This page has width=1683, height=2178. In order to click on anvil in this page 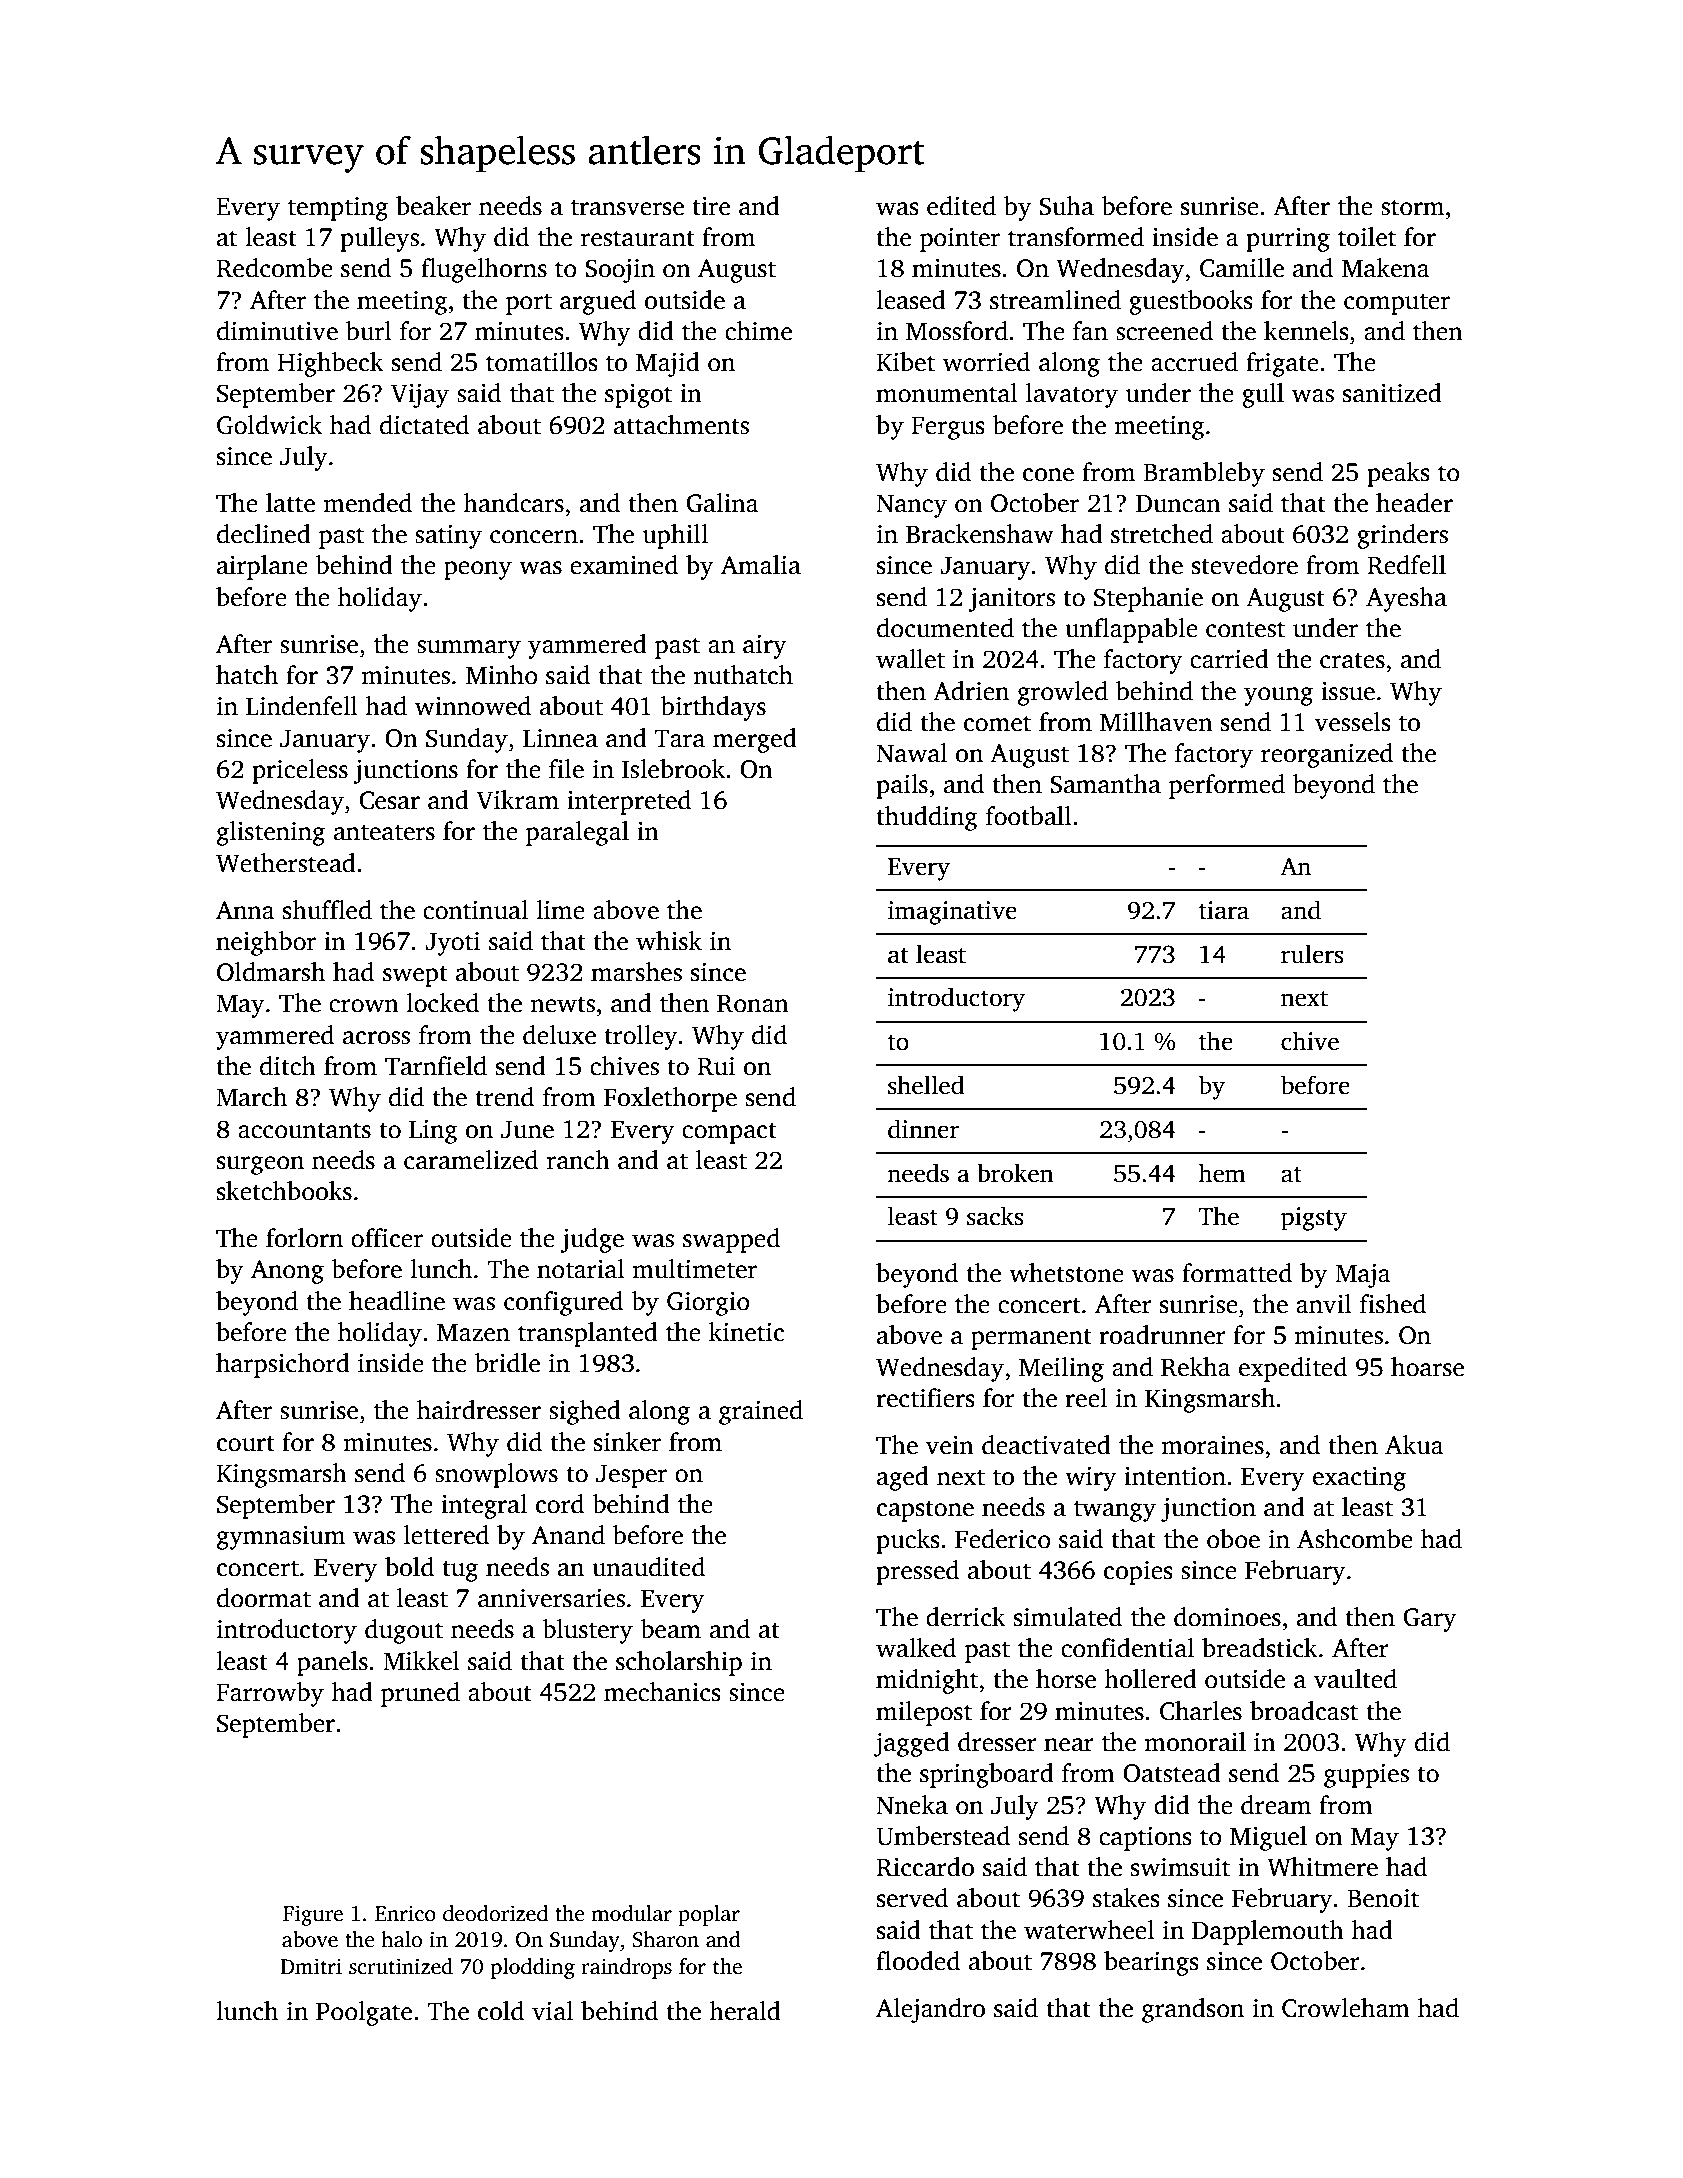, I will do `click(1324, 1304)`.
